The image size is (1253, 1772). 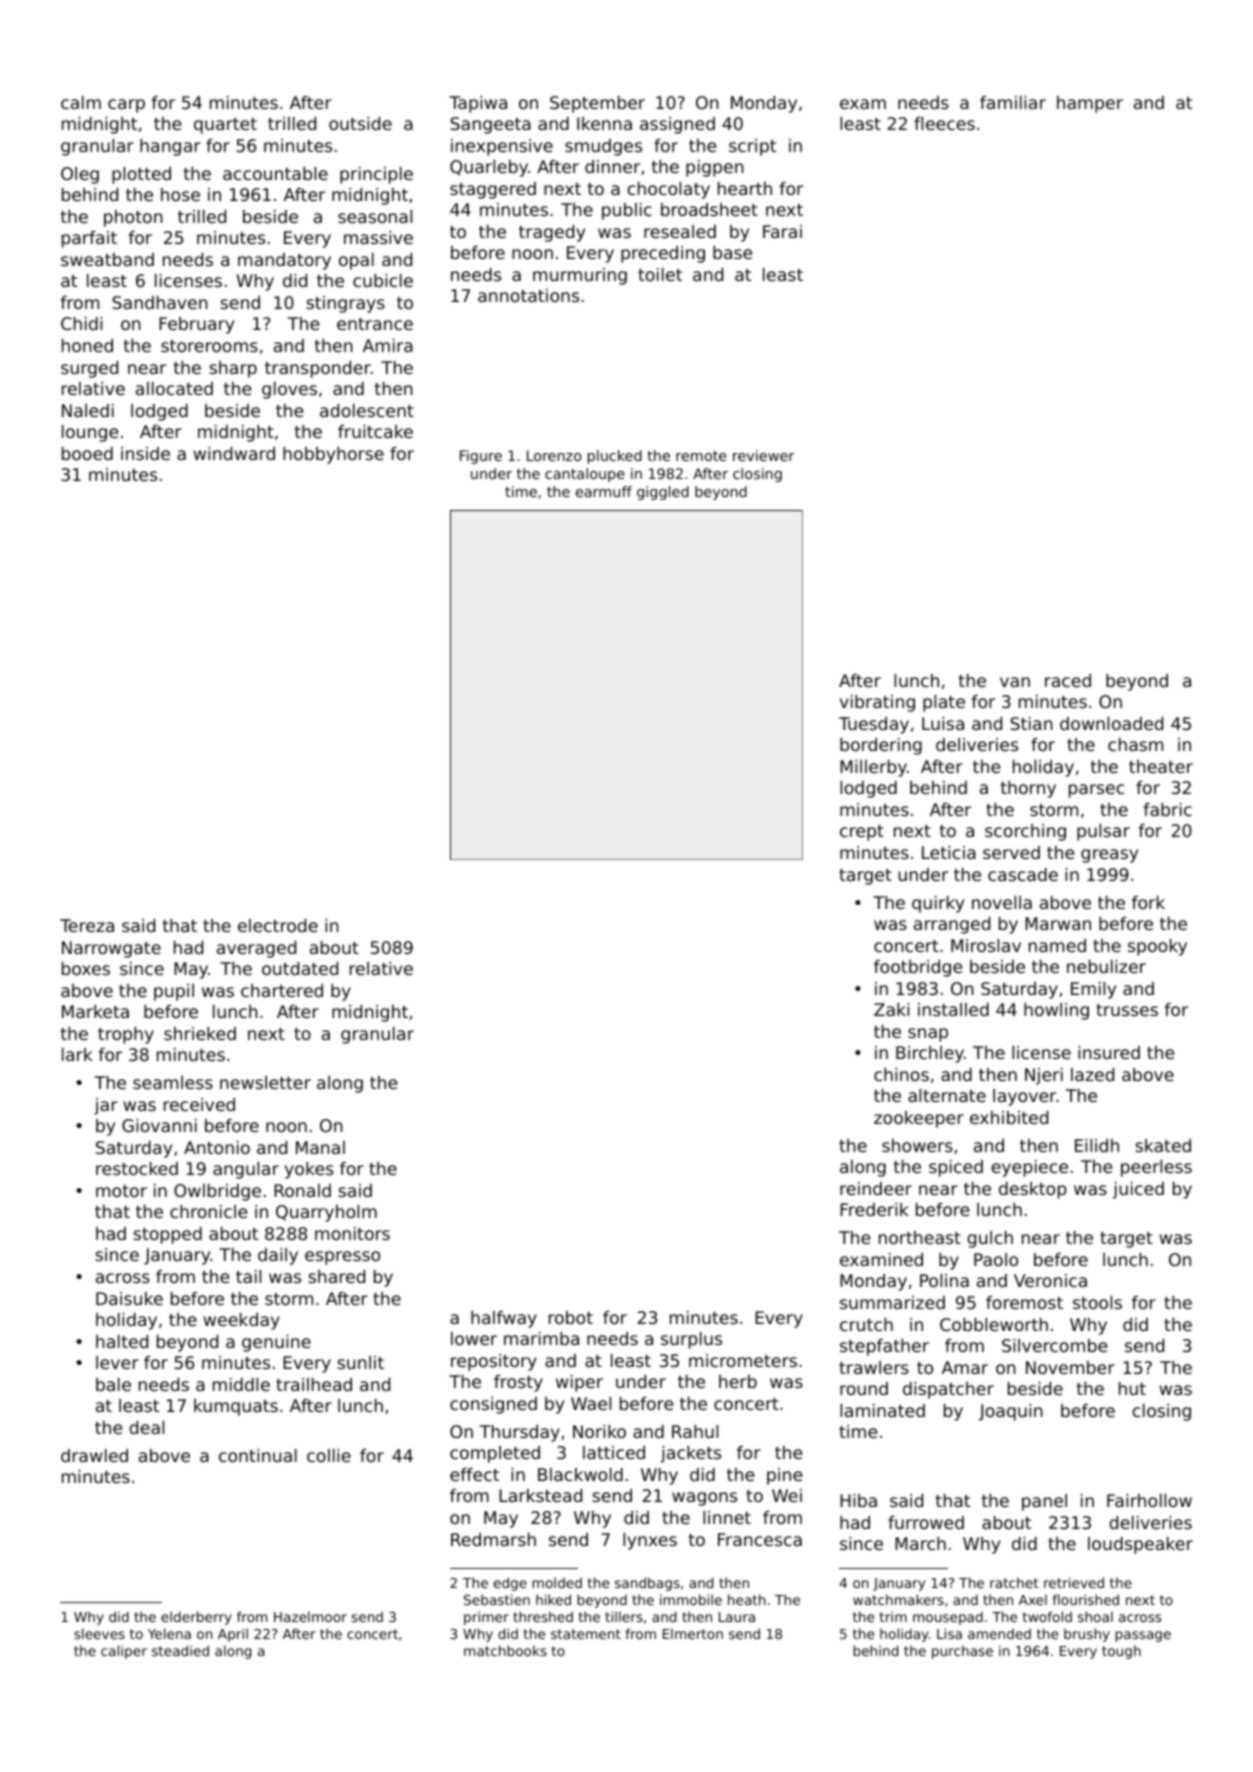 I want to click on bale, so click(x=113, y=1384).
